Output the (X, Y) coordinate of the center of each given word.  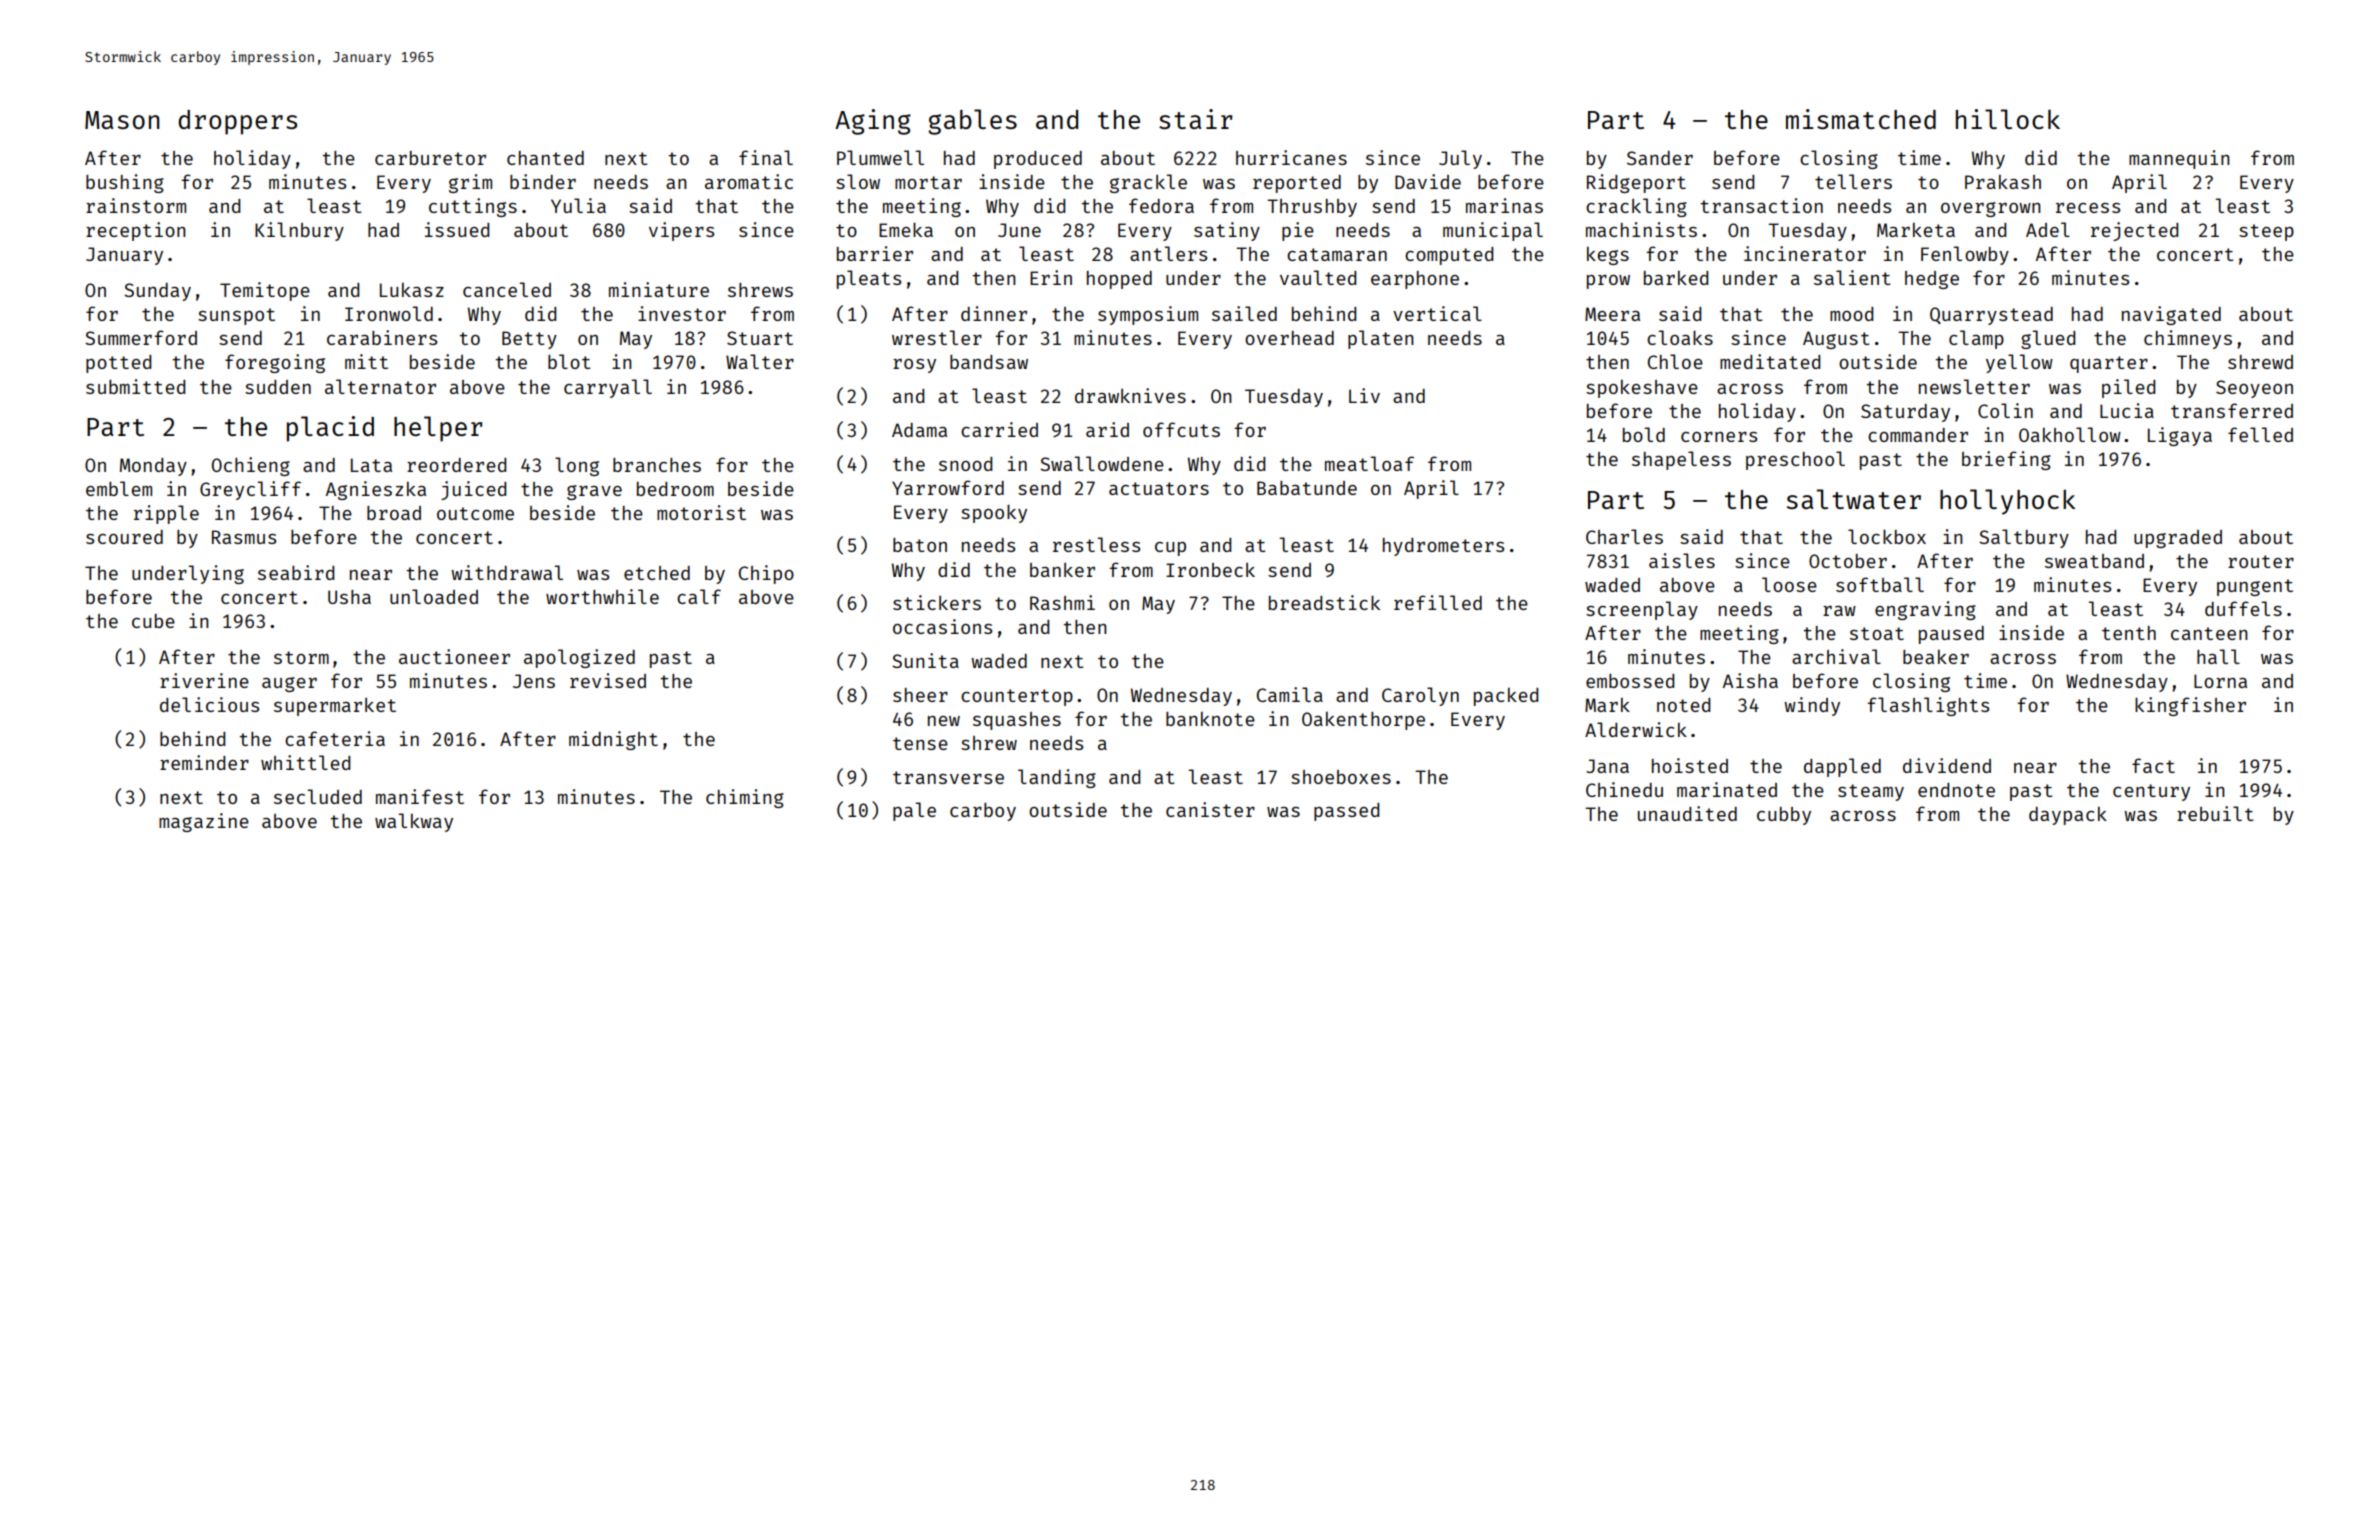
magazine (204, 822)
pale (914, 811)
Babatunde (1307, 488)
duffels (2243, 608)
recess (2088, 208)
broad (394, 513)
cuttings (473, 207)
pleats (869, 279)
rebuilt (2215, 813)
